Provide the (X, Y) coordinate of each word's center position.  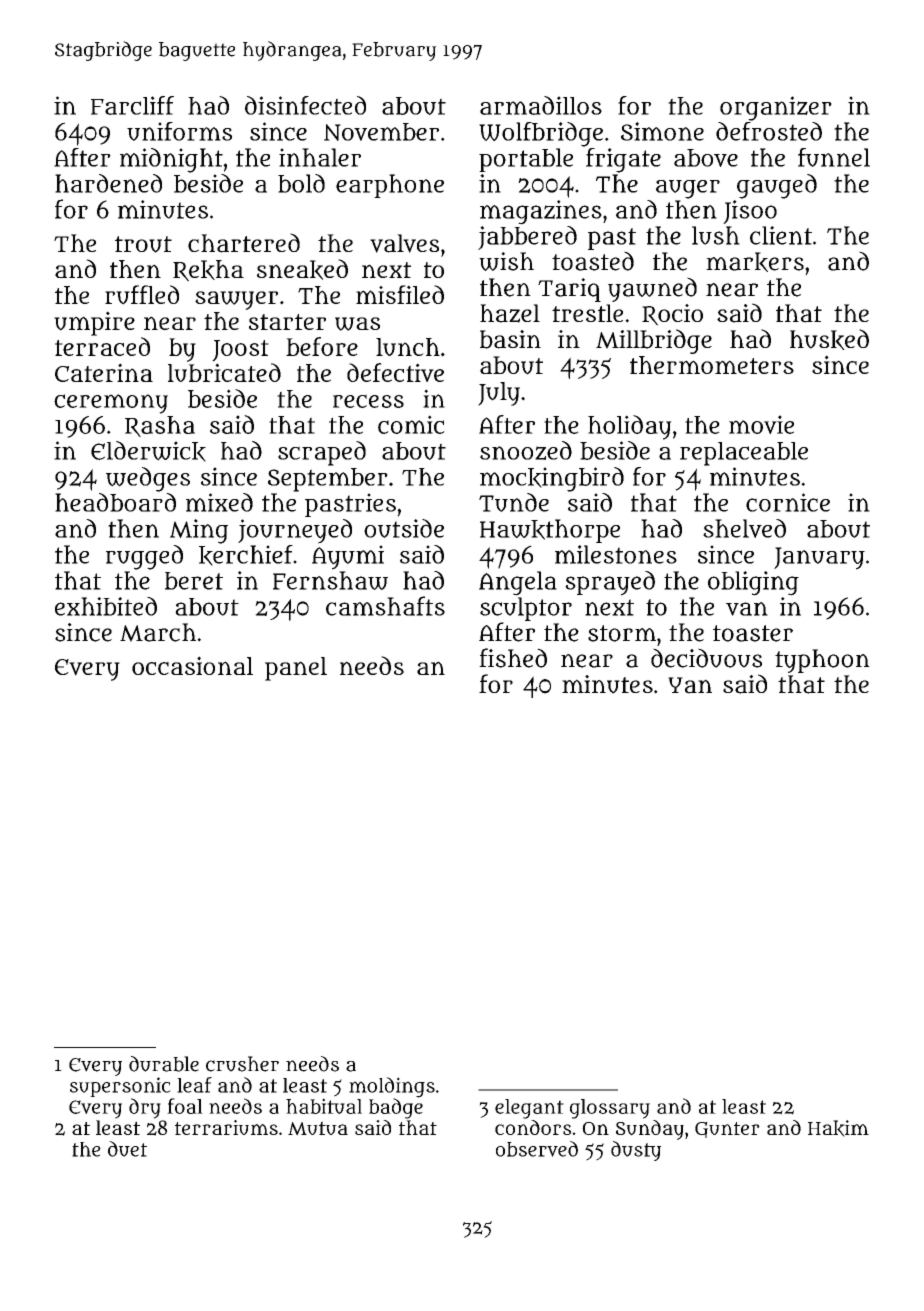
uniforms (179, 131)
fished (513, 658)
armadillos (541, 105)
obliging (753, 583)
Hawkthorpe (550, 531)
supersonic (120, 1087)
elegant (529, 1109)
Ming (199, 531)
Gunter (727, 1130)
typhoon (822, 661)
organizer (776, 108)
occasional (192, 665)
